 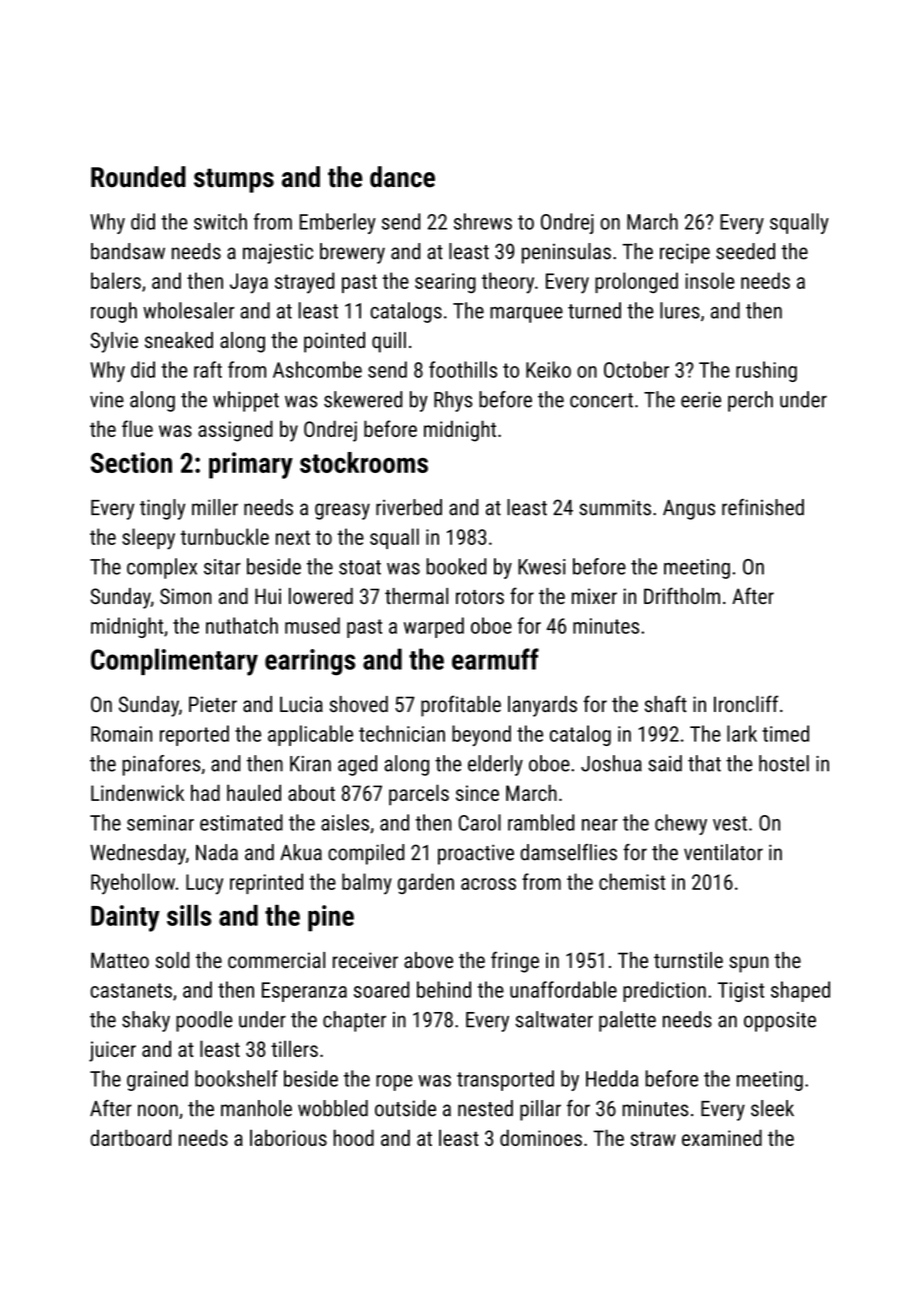 What do you see at coordinates (402, 177) in the page?
I see `dance` at bounding box center [402, 177].
